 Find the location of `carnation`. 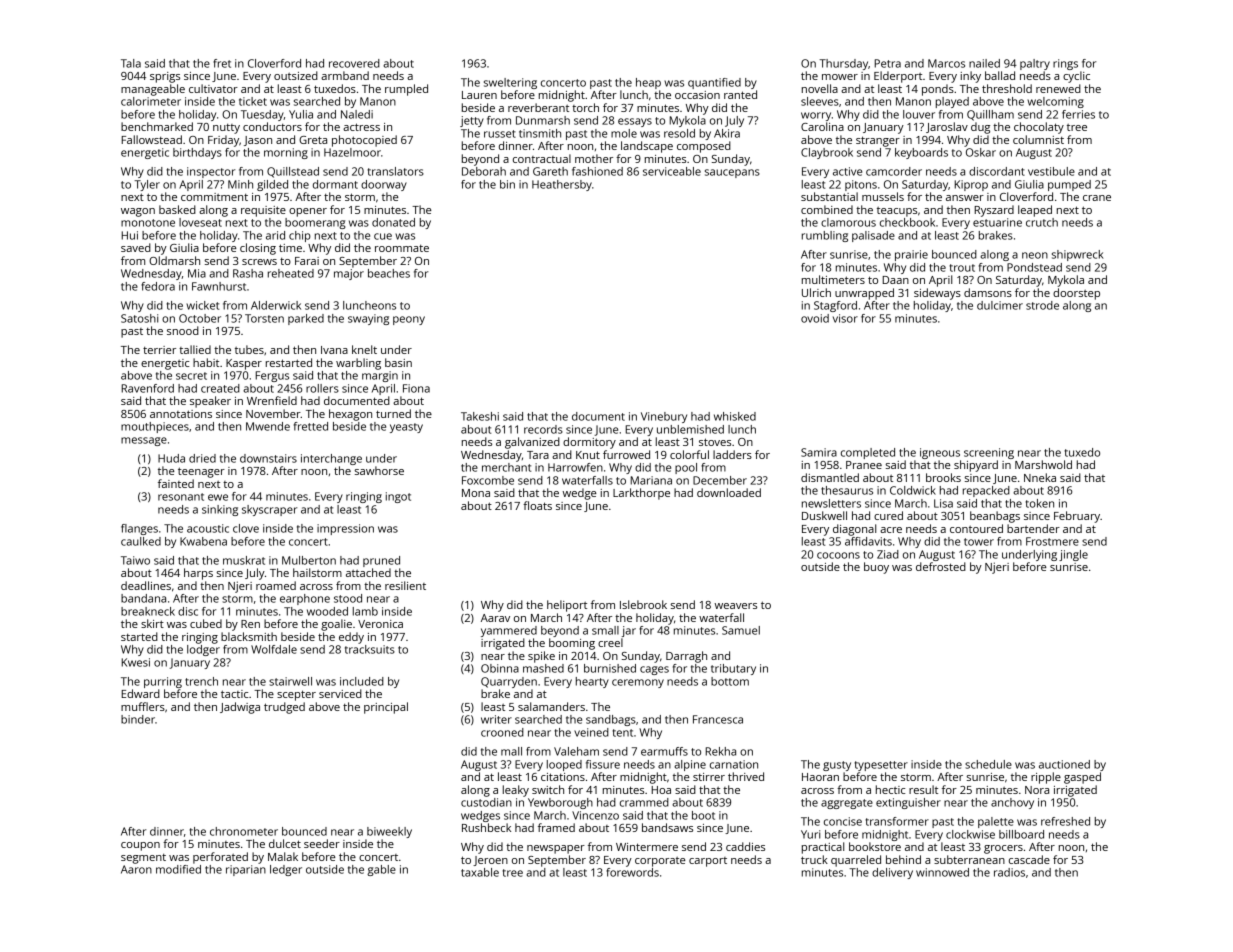

carnation is located at coordinates (734, 764).
